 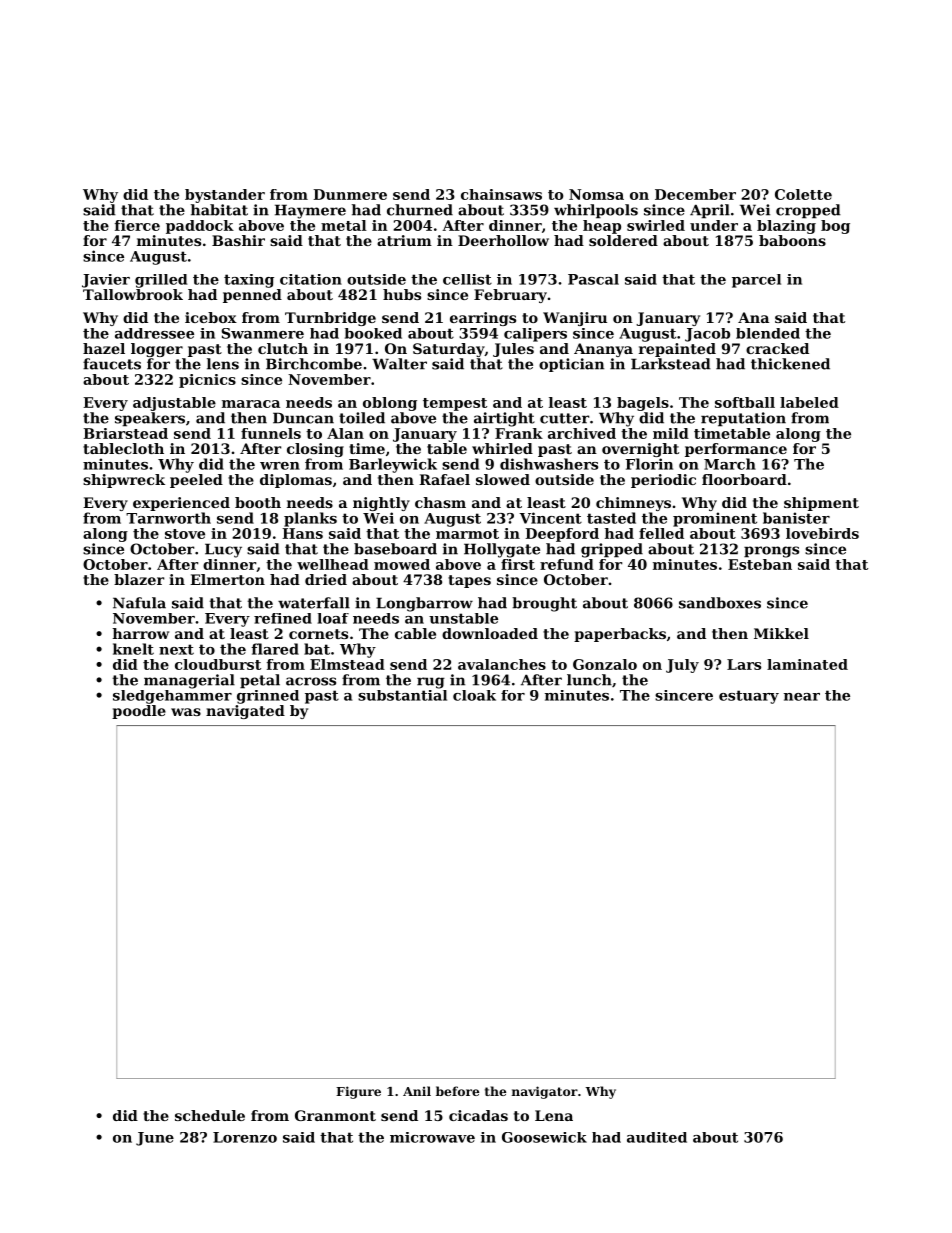 What do you see at coordinates (223, 550) in the document?
I see `Lucy` at bounding box center [223, 550].
